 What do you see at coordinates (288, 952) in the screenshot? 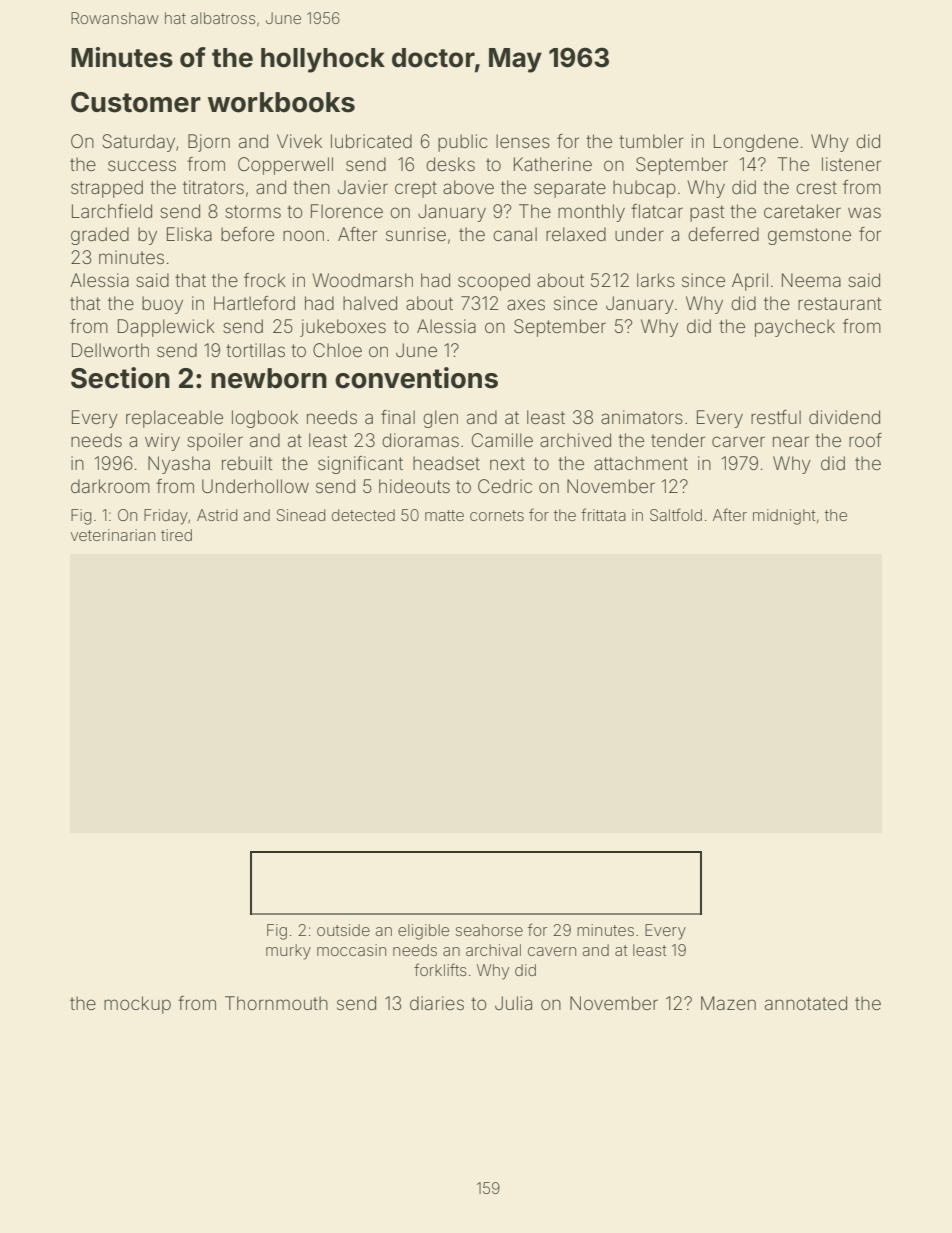
I see `murky` at bounding box center [288, 952].
